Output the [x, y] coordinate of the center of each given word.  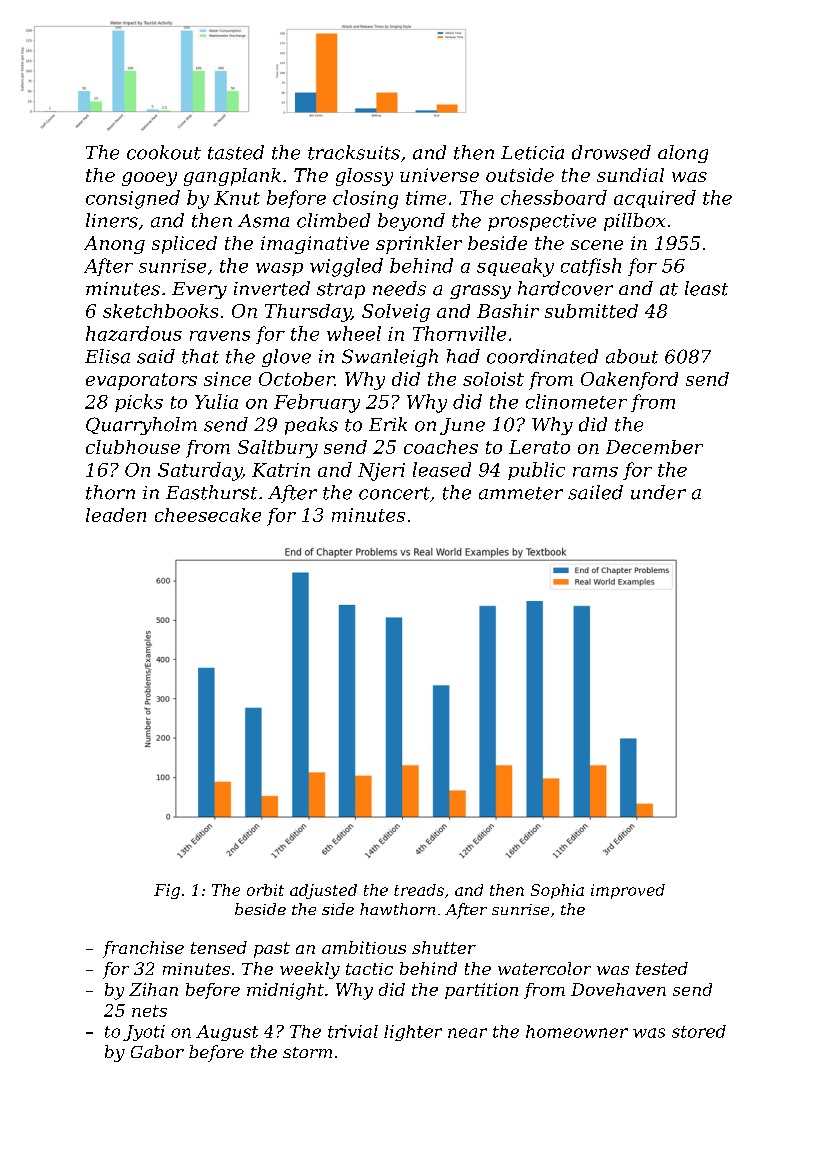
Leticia [532, 153]
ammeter [521, 493]
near [467, 1033]
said [156, 356]
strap [341, 291]
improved [628, 891]
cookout [164, 152]
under [658, 492]
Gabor [157, 1051]
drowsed [611, 152]
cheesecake [208, 515]
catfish [591, 267]
